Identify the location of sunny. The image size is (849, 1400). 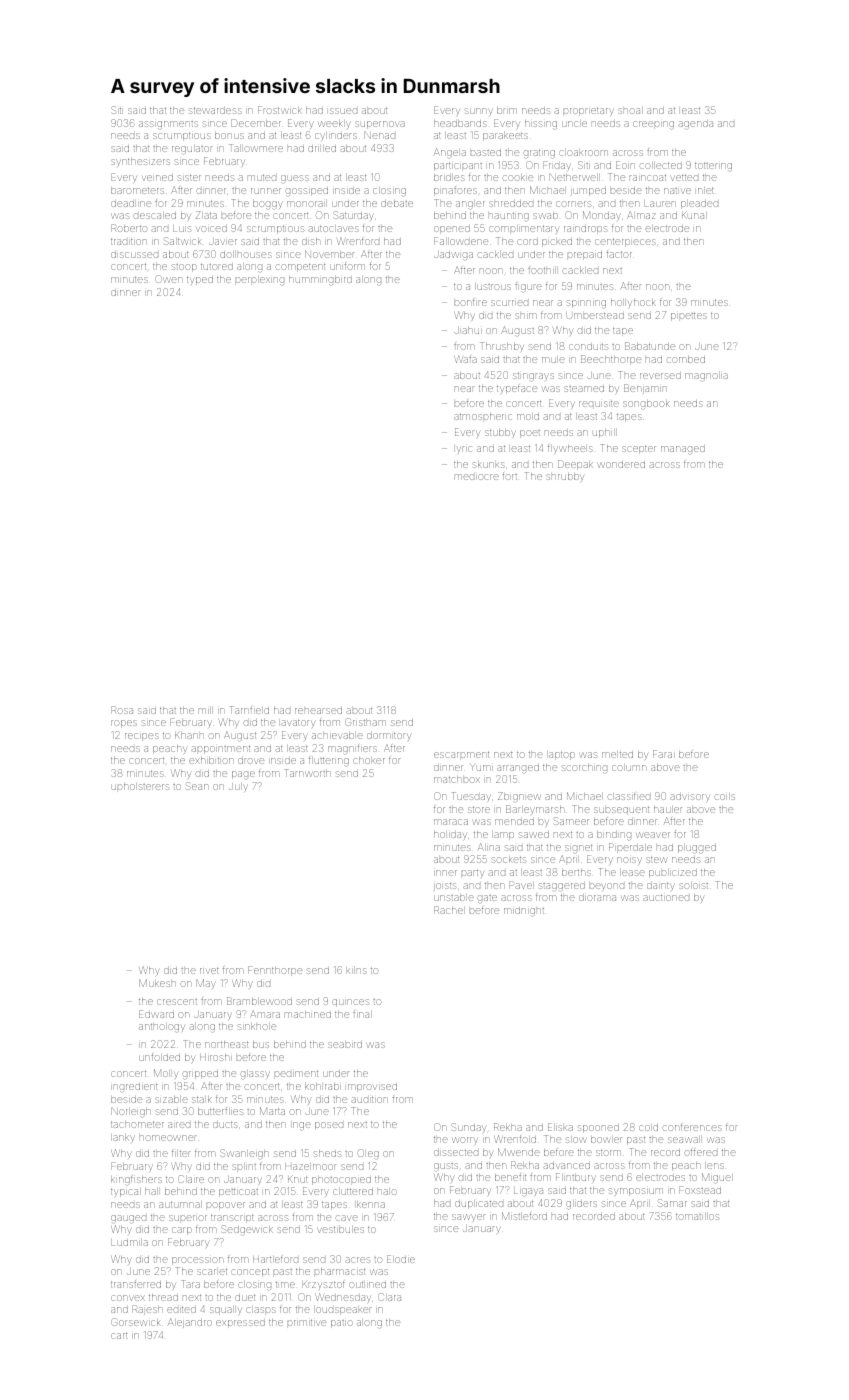
(479, 111).
